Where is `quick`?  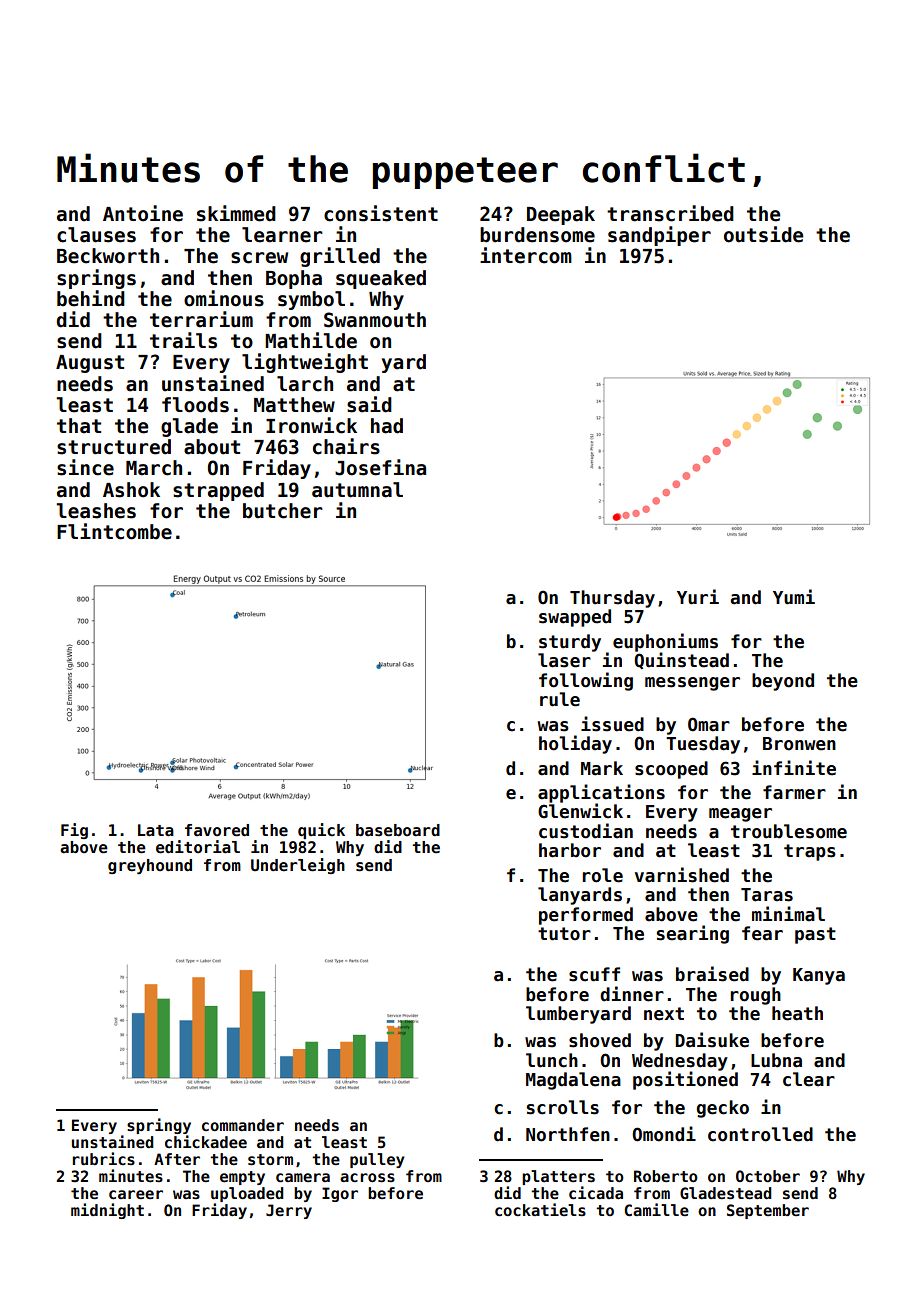 quick is located at coordinates (321, 831).
